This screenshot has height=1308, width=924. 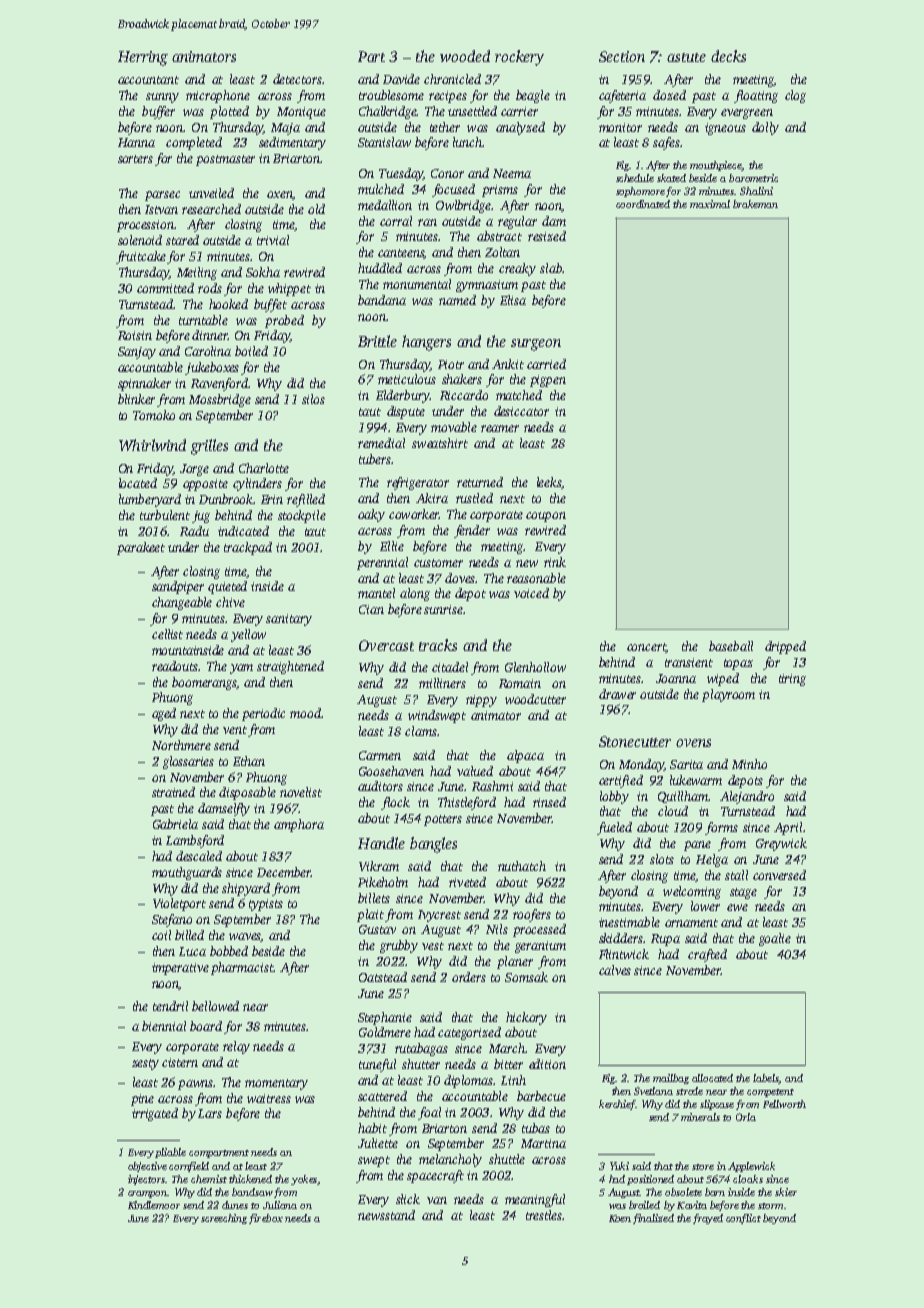 What do you see at coordinates (474, 498) in the screenshot?
I see `rustled` at bounding box center [474, 498].
